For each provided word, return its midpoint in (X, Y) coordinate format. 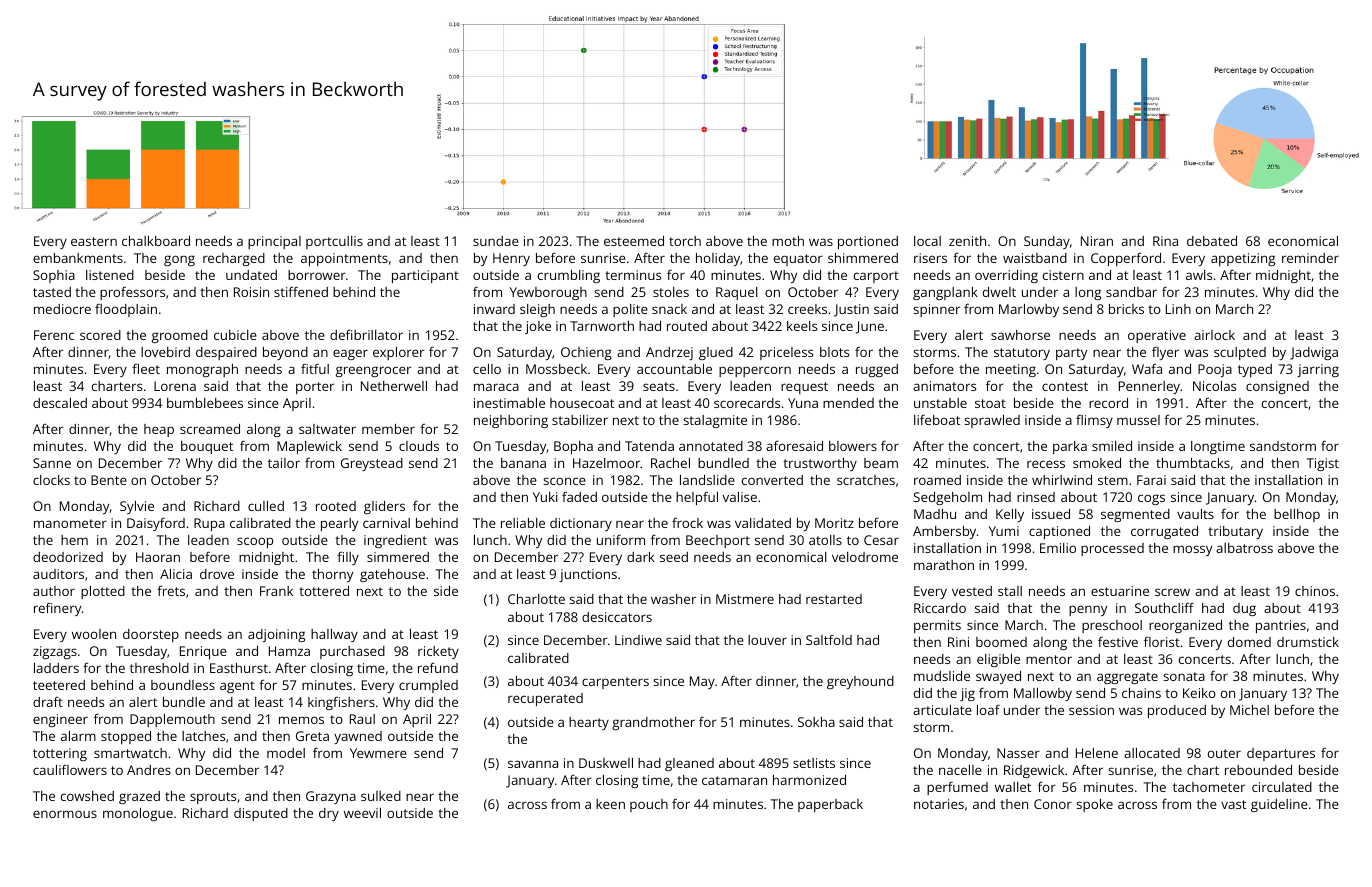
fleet (146, 369)
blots (834, 352)
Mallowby (1043, 694)
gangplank (945, 293)
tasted (52, 292)
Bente (109, 480)
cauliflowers (70, 769)
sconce (564, 481)
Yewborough (548, 293)
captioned (1059, 532)
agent (237, 687)
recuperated (545, 699)
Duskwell (606, 763)
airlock (1214, 335)
